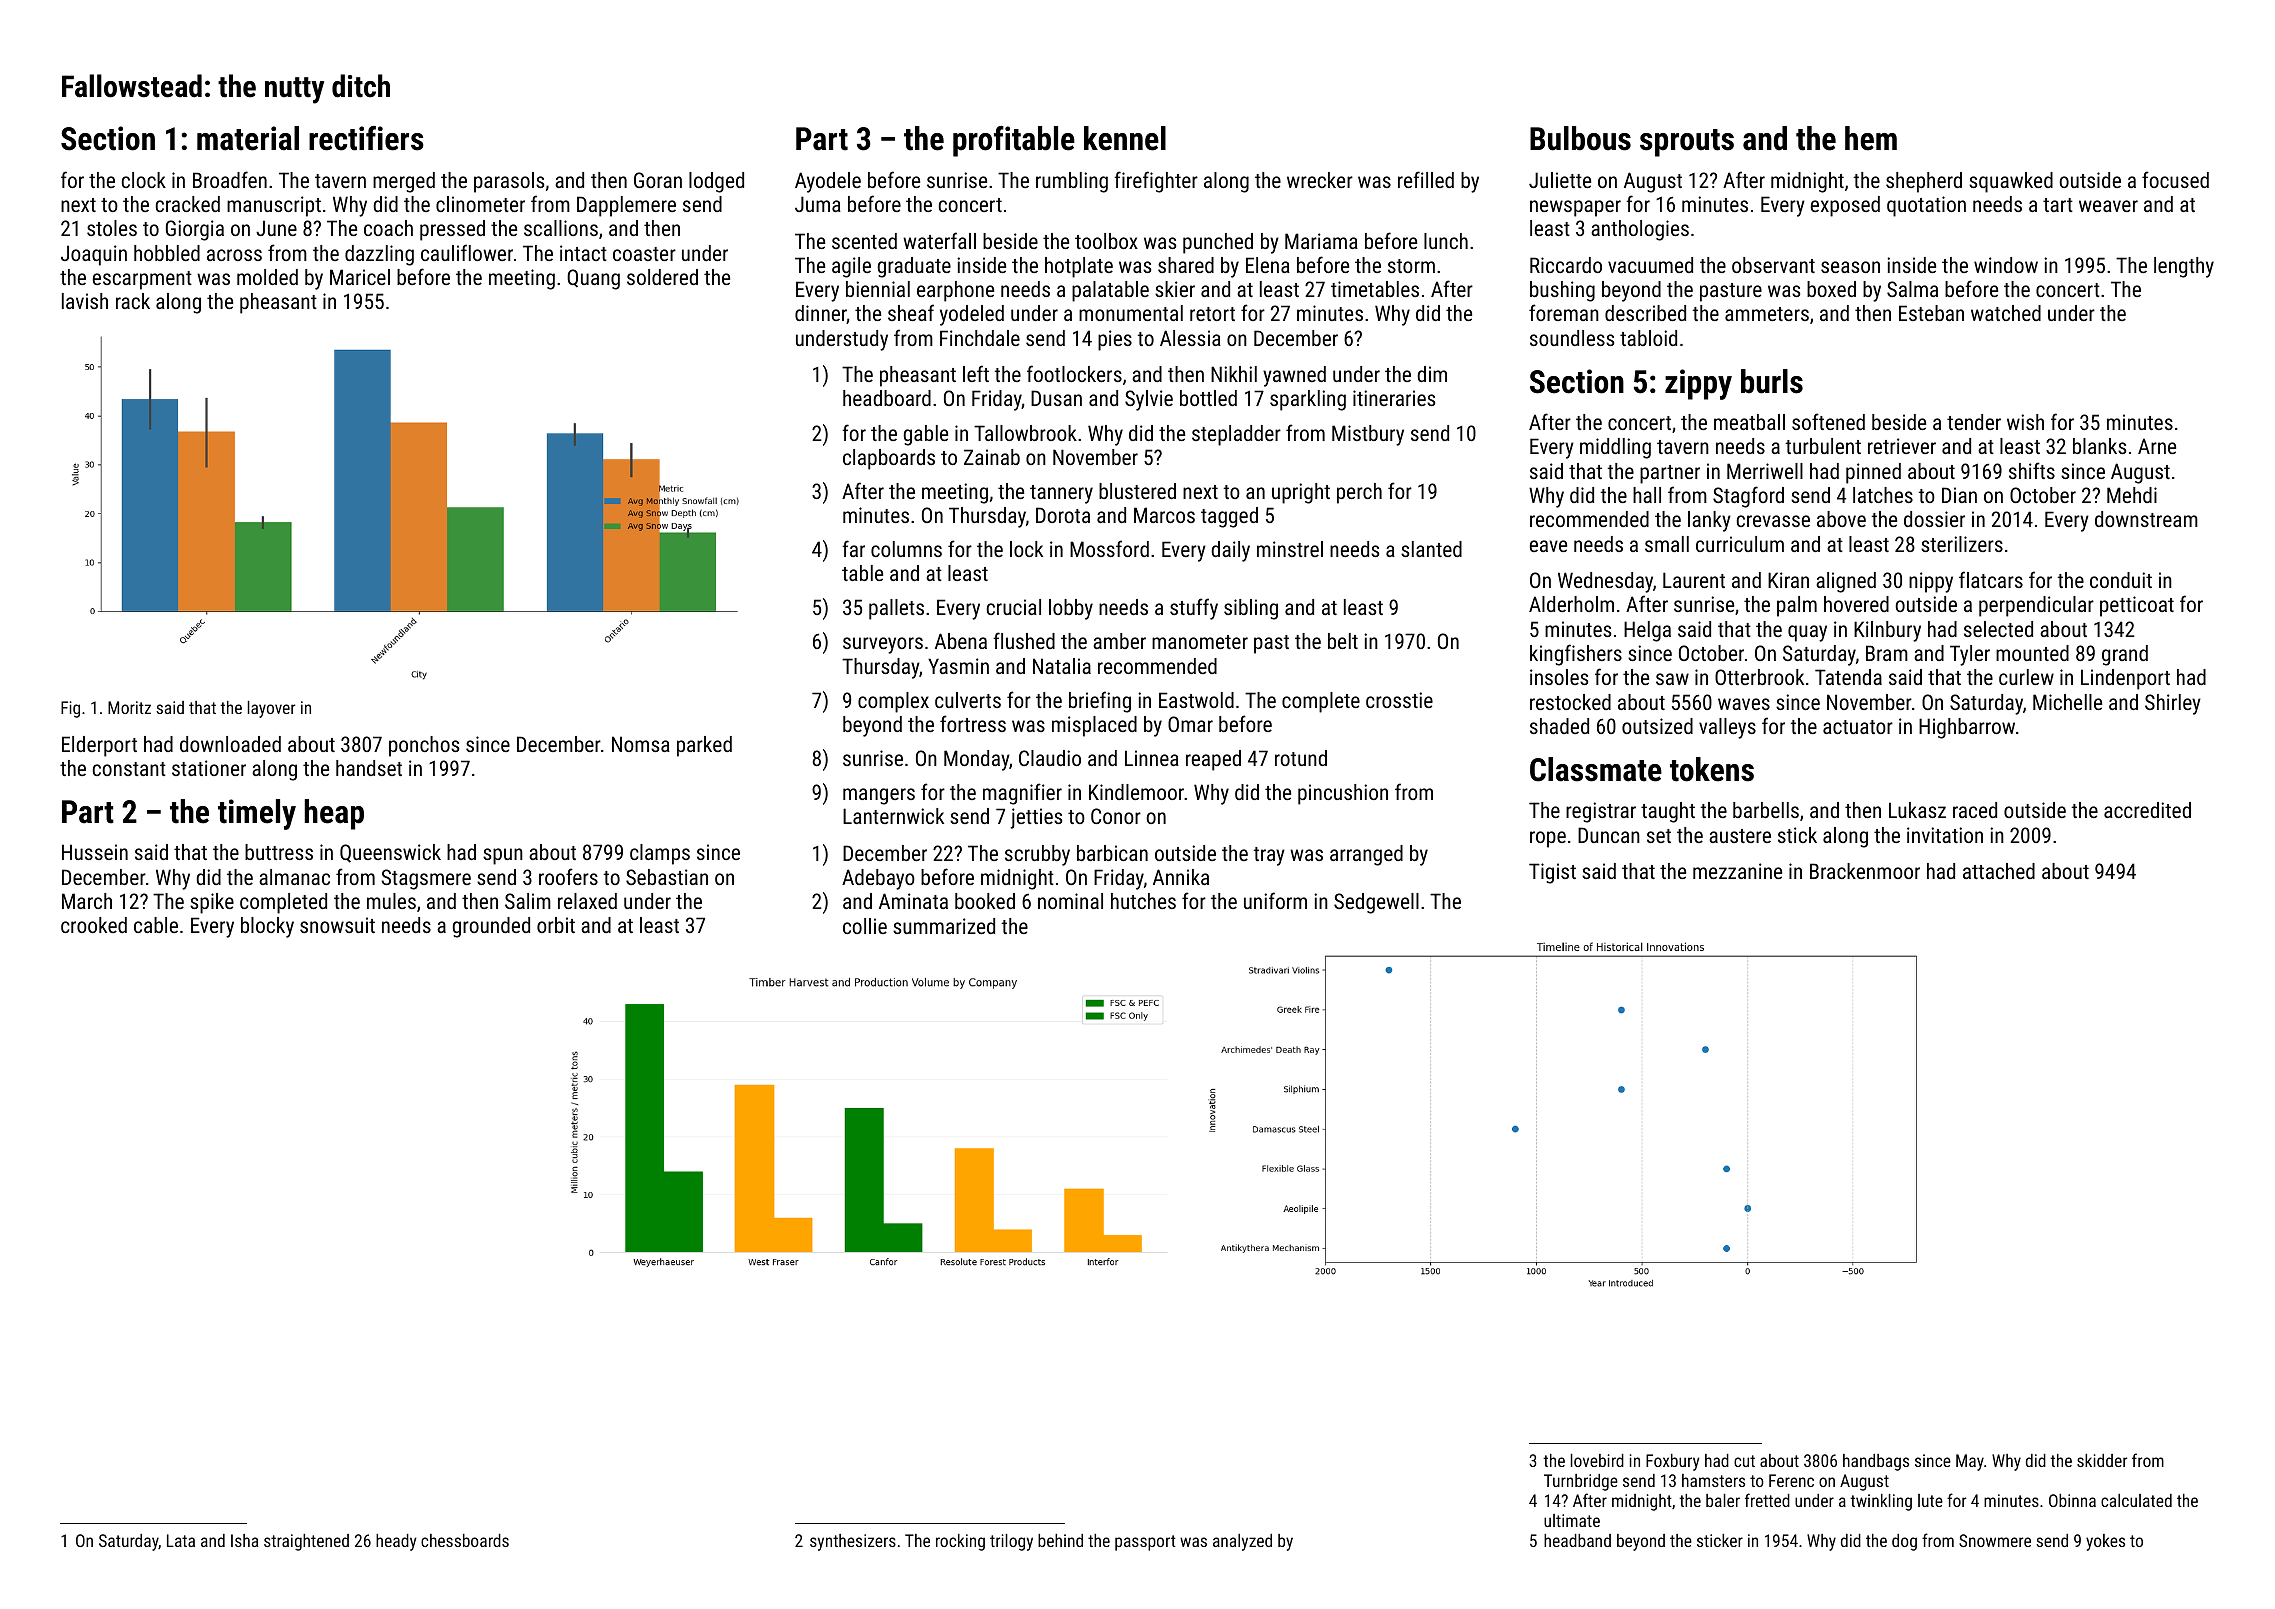 This screenshot has width=2275, height=1609. What do you see at coordinates (129, 707) in the screenshot?
I see `Moritz` at bounding box center [129, 707].
